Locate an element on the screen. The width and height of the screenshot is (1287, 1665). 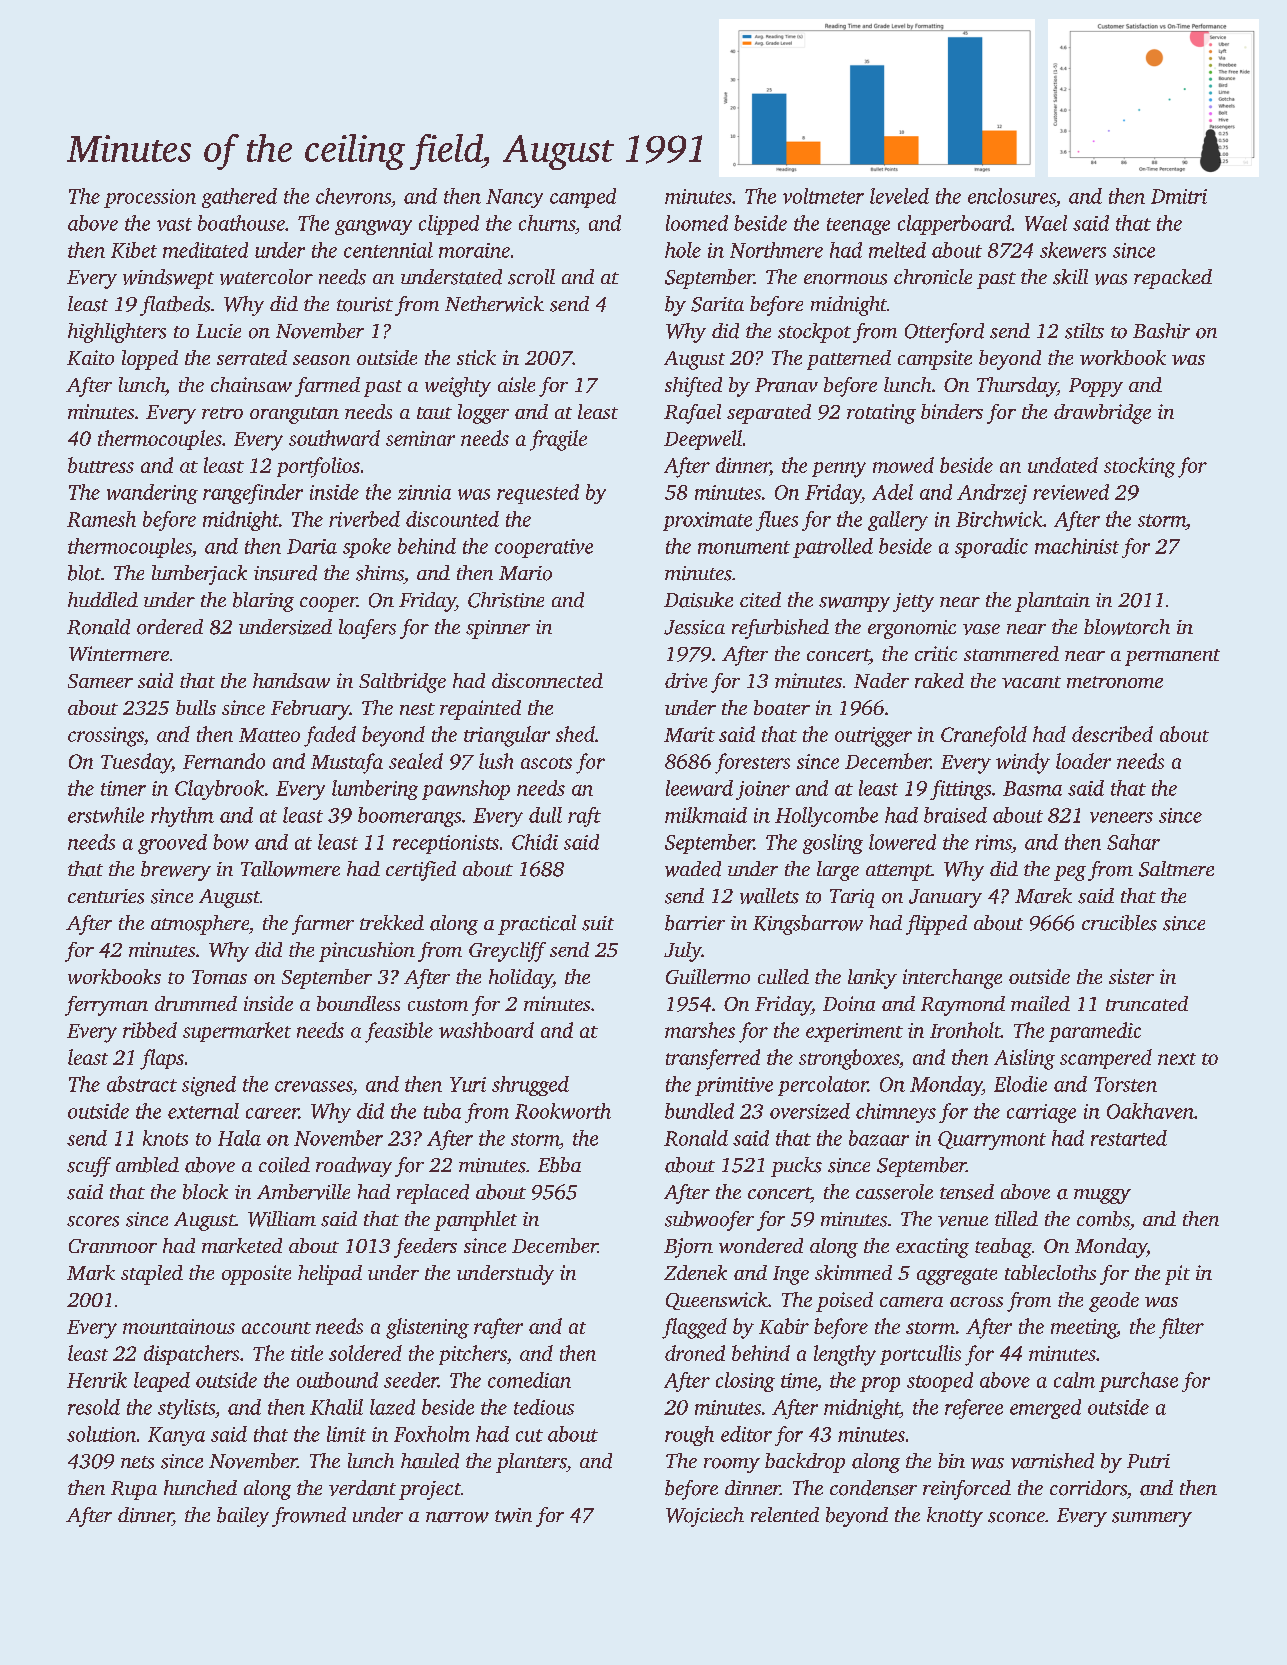
Matteo is located at coordinates (269, 735).
